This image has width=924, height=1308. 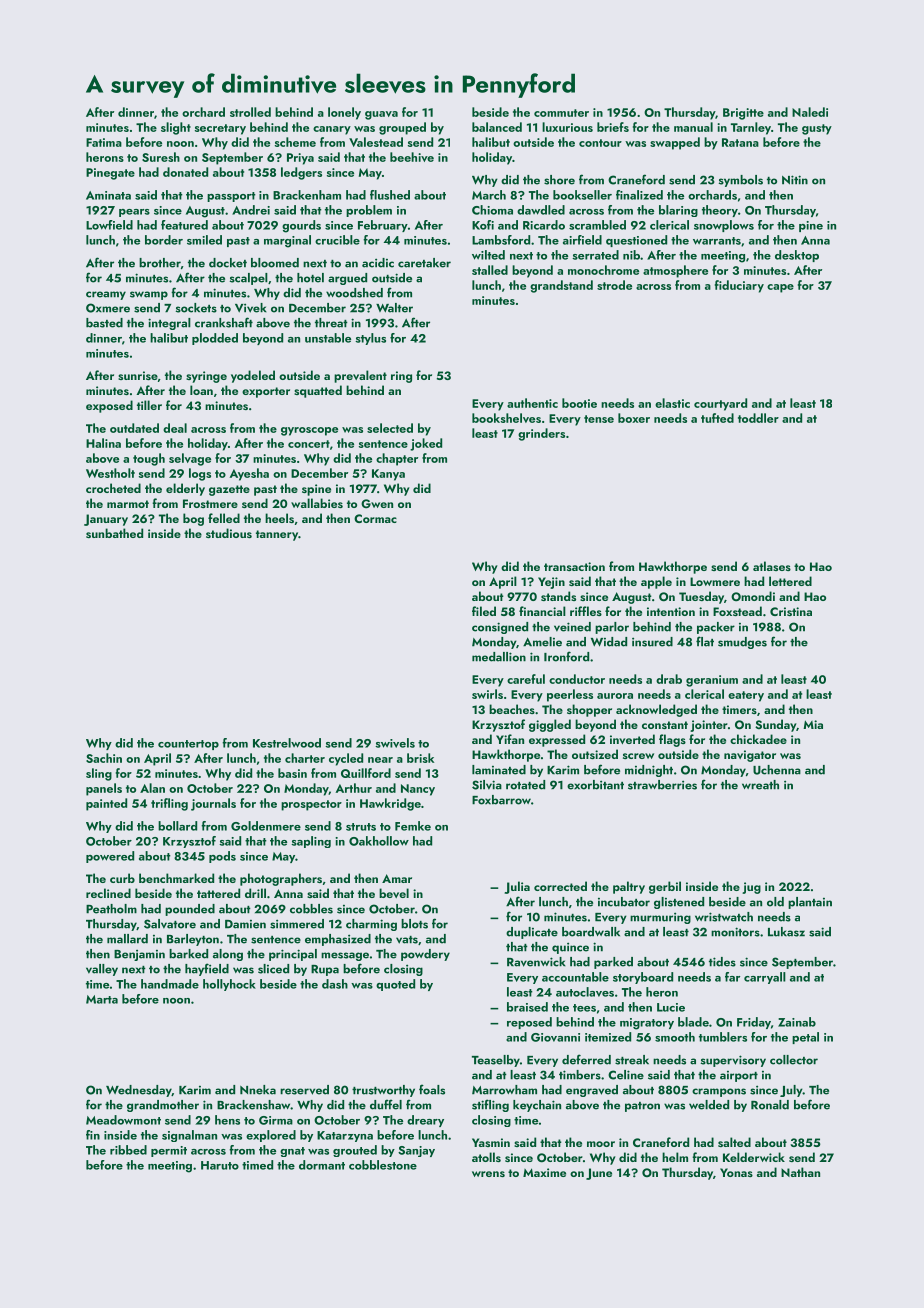 I want to click on financial, so click(x=542, y=611).
